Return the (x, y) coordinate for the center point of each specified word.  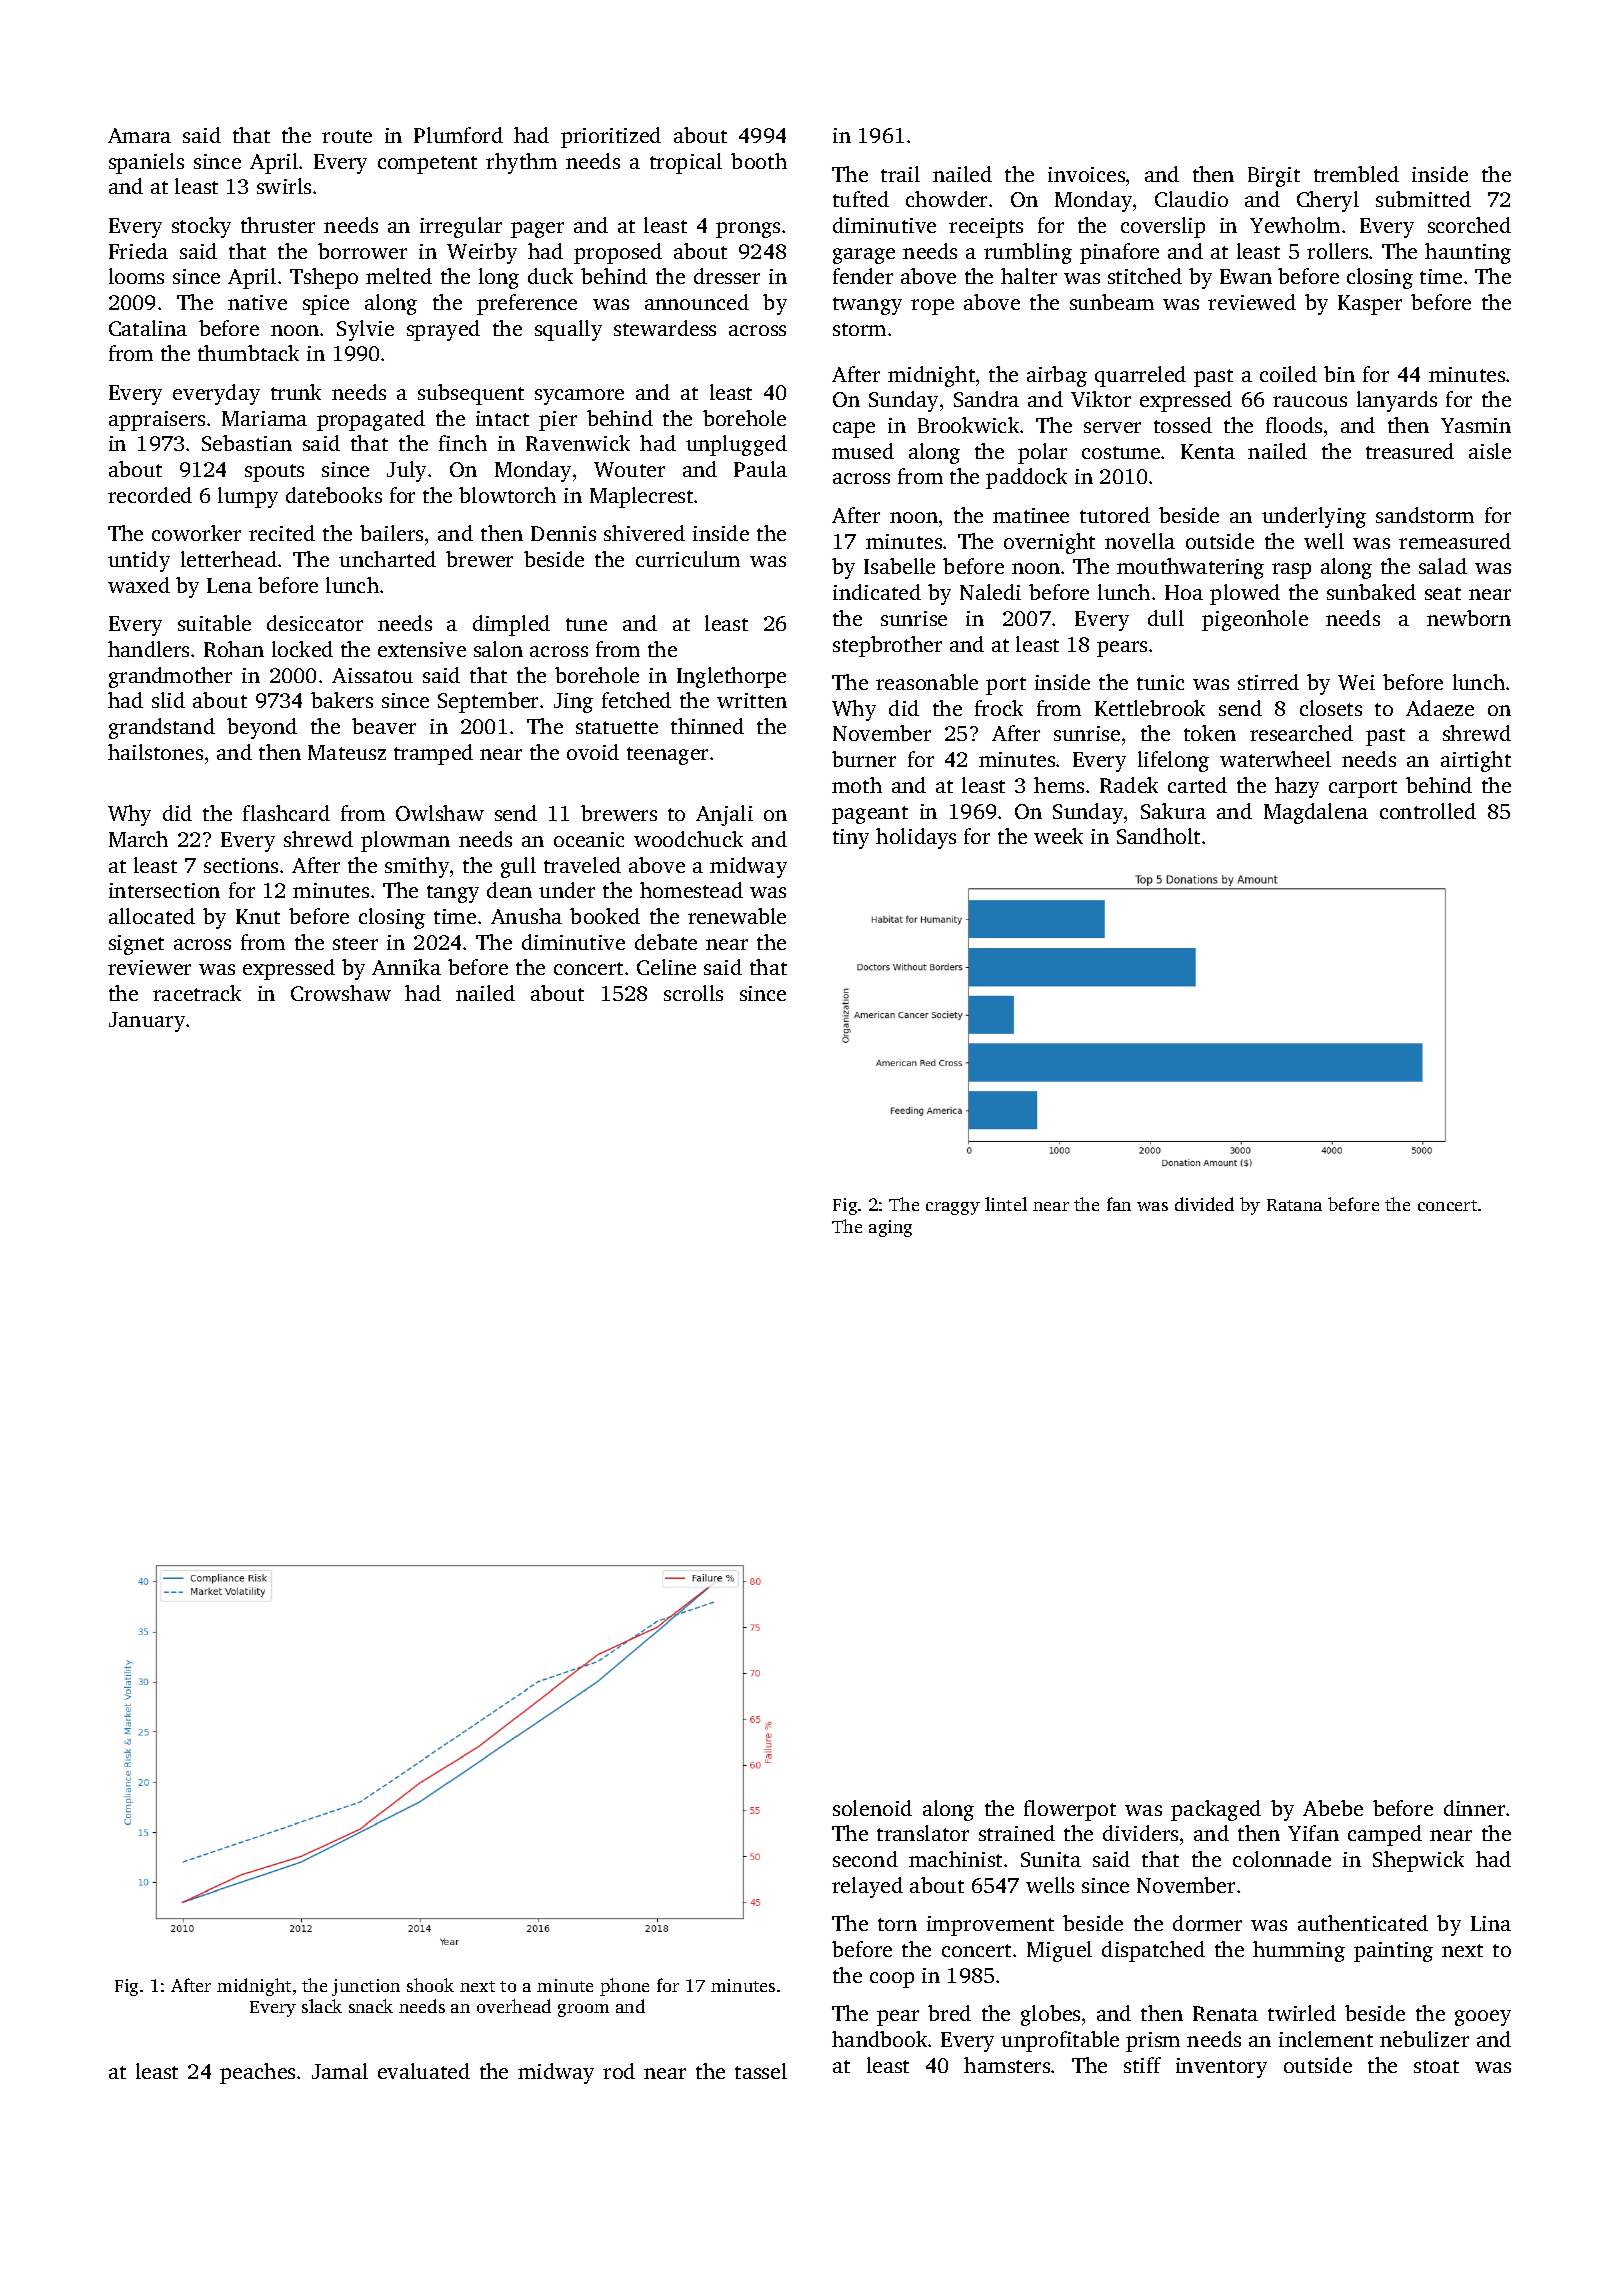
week (1058, 836)
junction (366, 1987)
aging (890, 1228)
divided (1204, 1204)
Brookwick (968, 425)
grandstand (162, 728)
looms (136, 276)
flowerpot (1070, 1810)
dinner (1474, 1808)
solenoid (872, 1808)
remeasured (1455, 541)
